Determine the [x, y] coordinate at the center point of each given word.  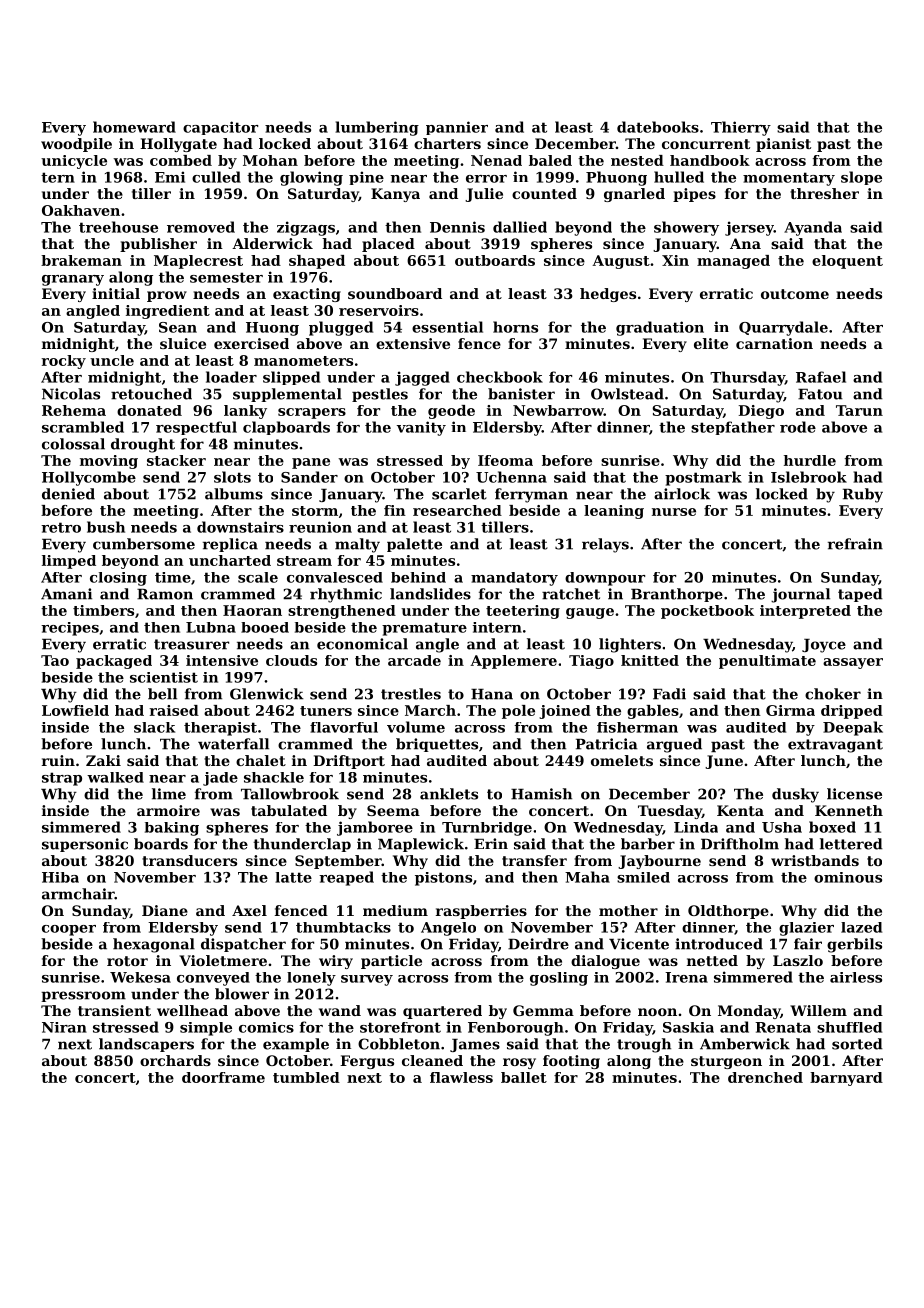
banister [521, 394]
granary [73, 280]
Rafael [821, 377]
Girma [790, 710]
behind [418, 577]
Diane [165, 910]
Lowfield [75, 710]
